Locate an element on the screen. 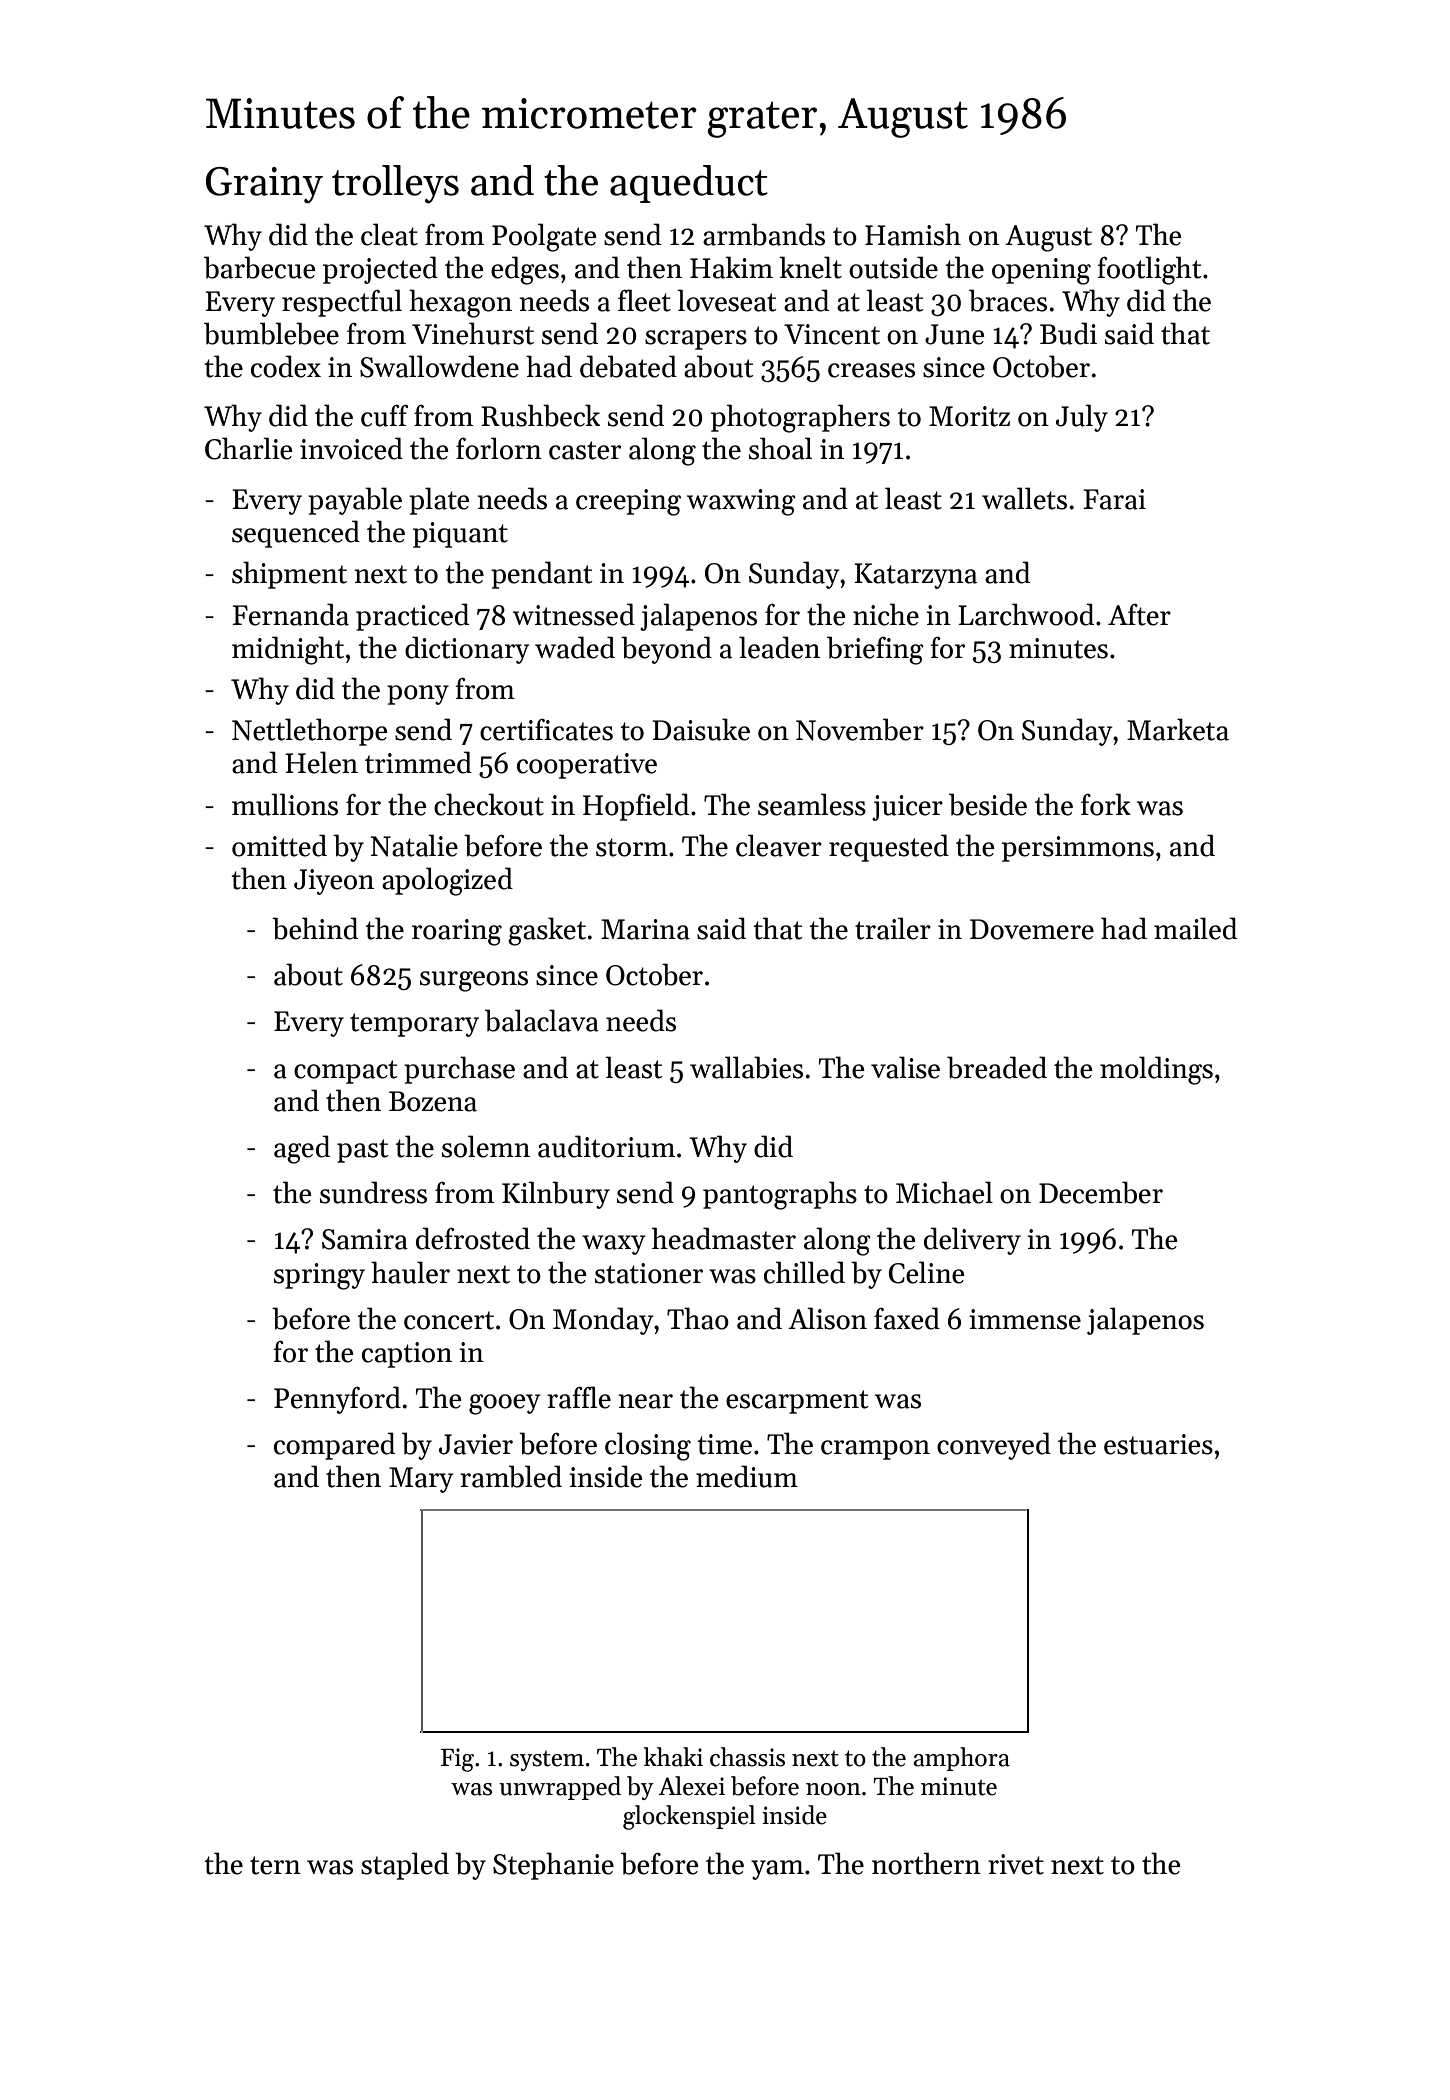  opening is located at coordinates (1041, 271).
